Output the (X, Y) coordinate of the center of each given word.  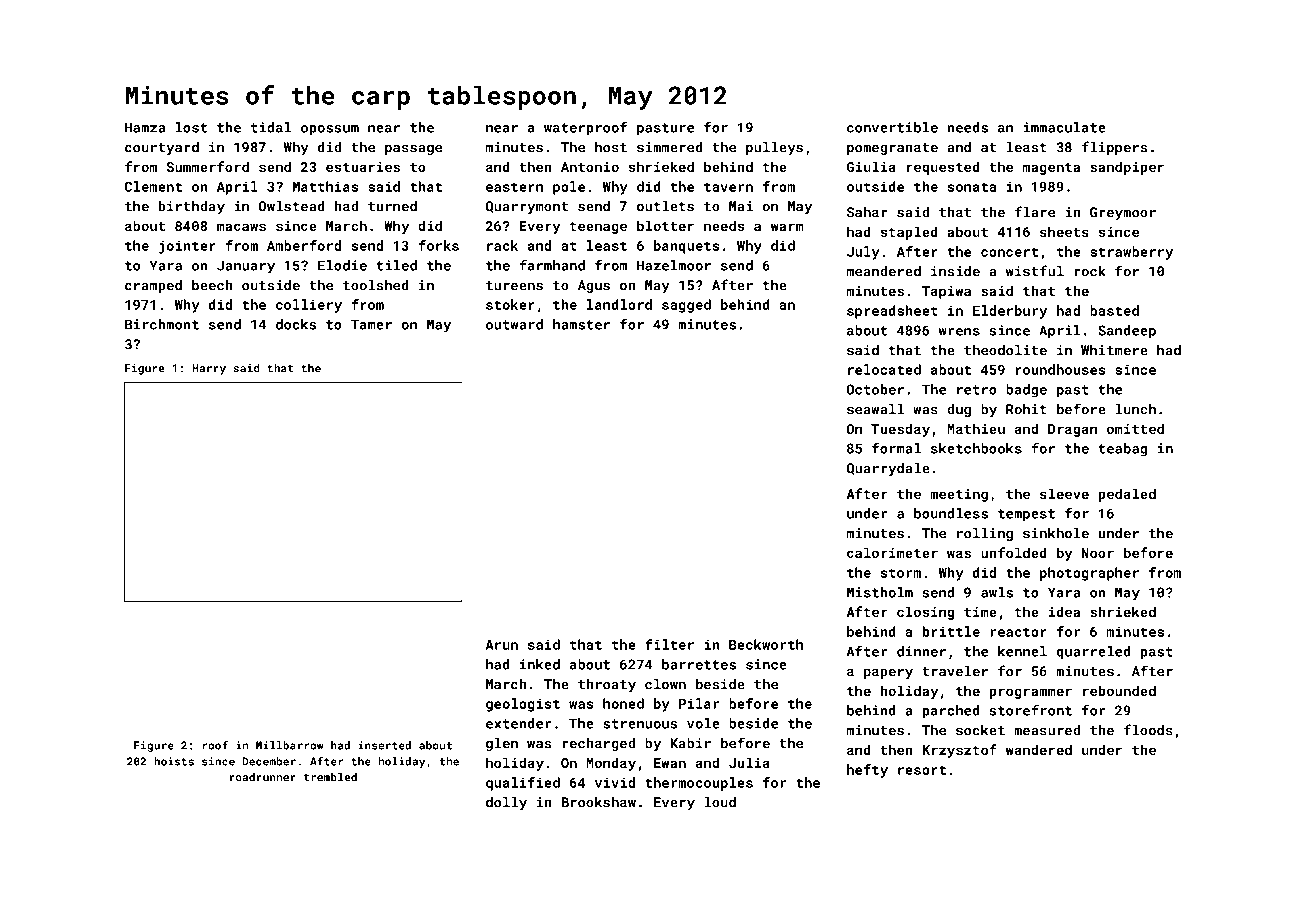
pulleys (774, 148)
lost (191, 127)
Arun (501, 645)
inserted (385, 745)
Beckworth (766, 644)
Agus (594, 286)
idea (1064, 611)
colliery (309, 306)
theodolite (1005, 350)
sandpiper (1127, 168)
